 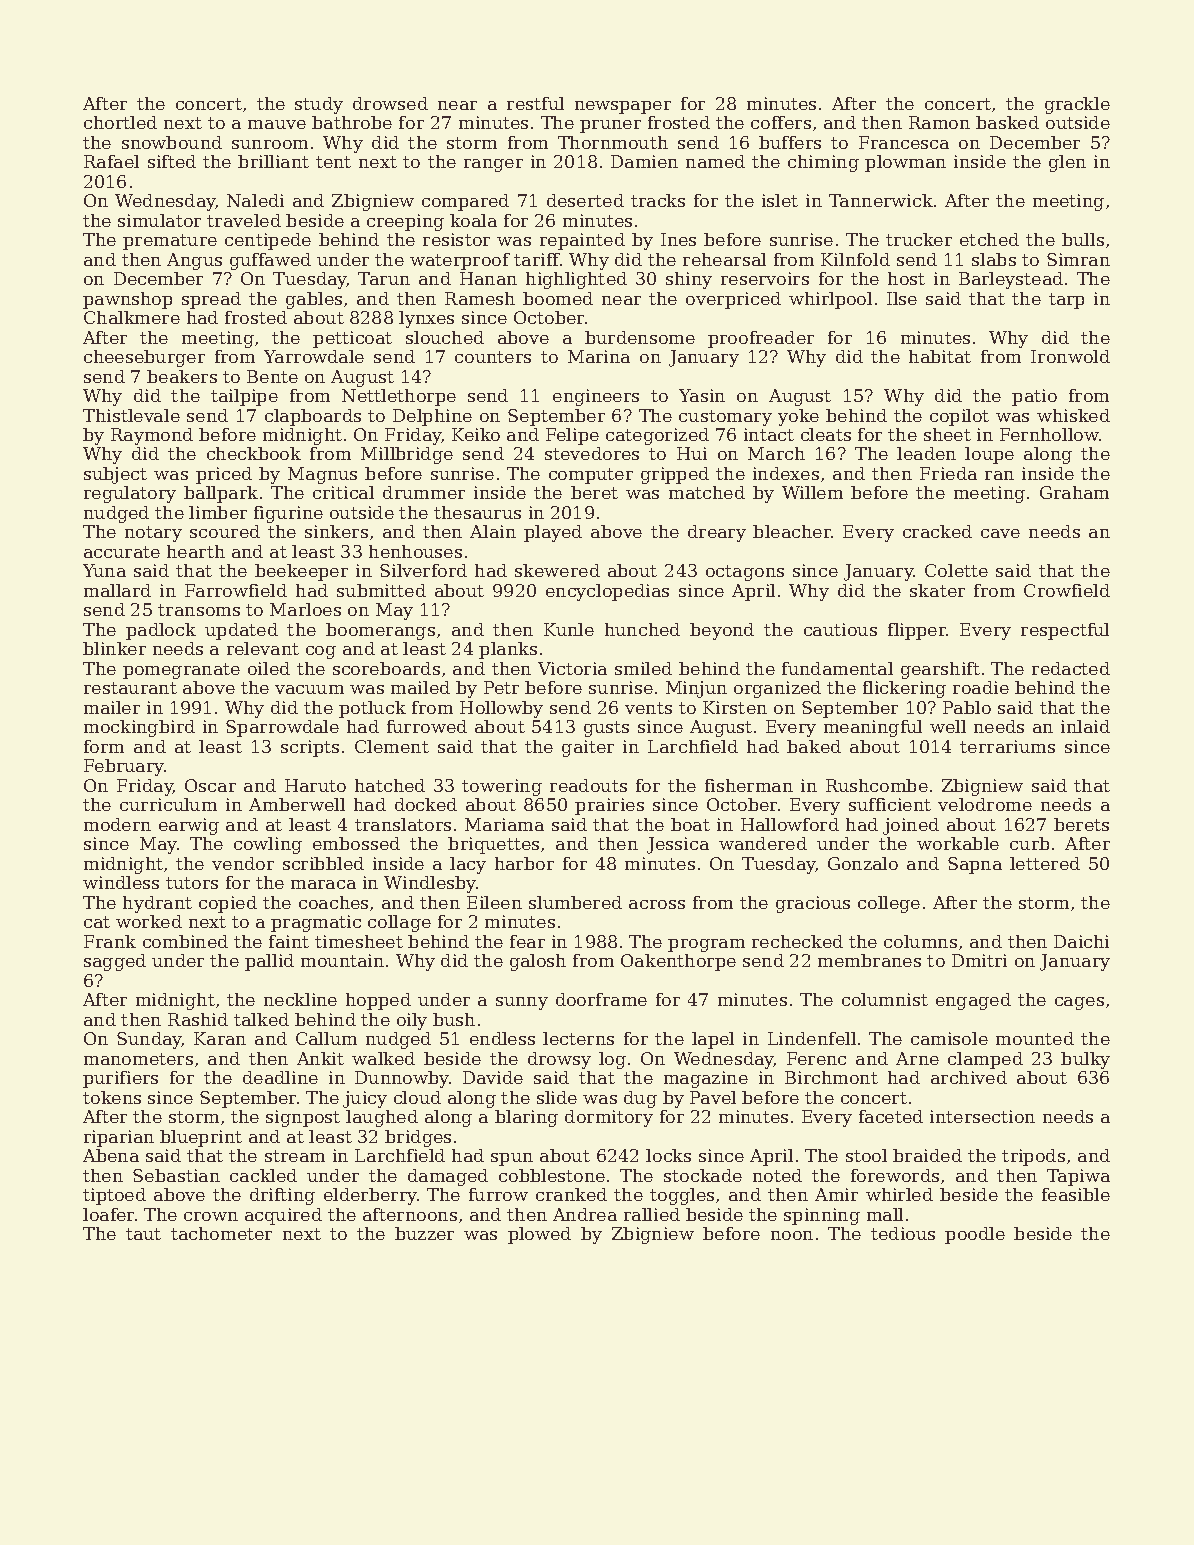 What do you see at coordinates (585, 200) in the document?
I see `deserted` at bounding box center [585, 200].
